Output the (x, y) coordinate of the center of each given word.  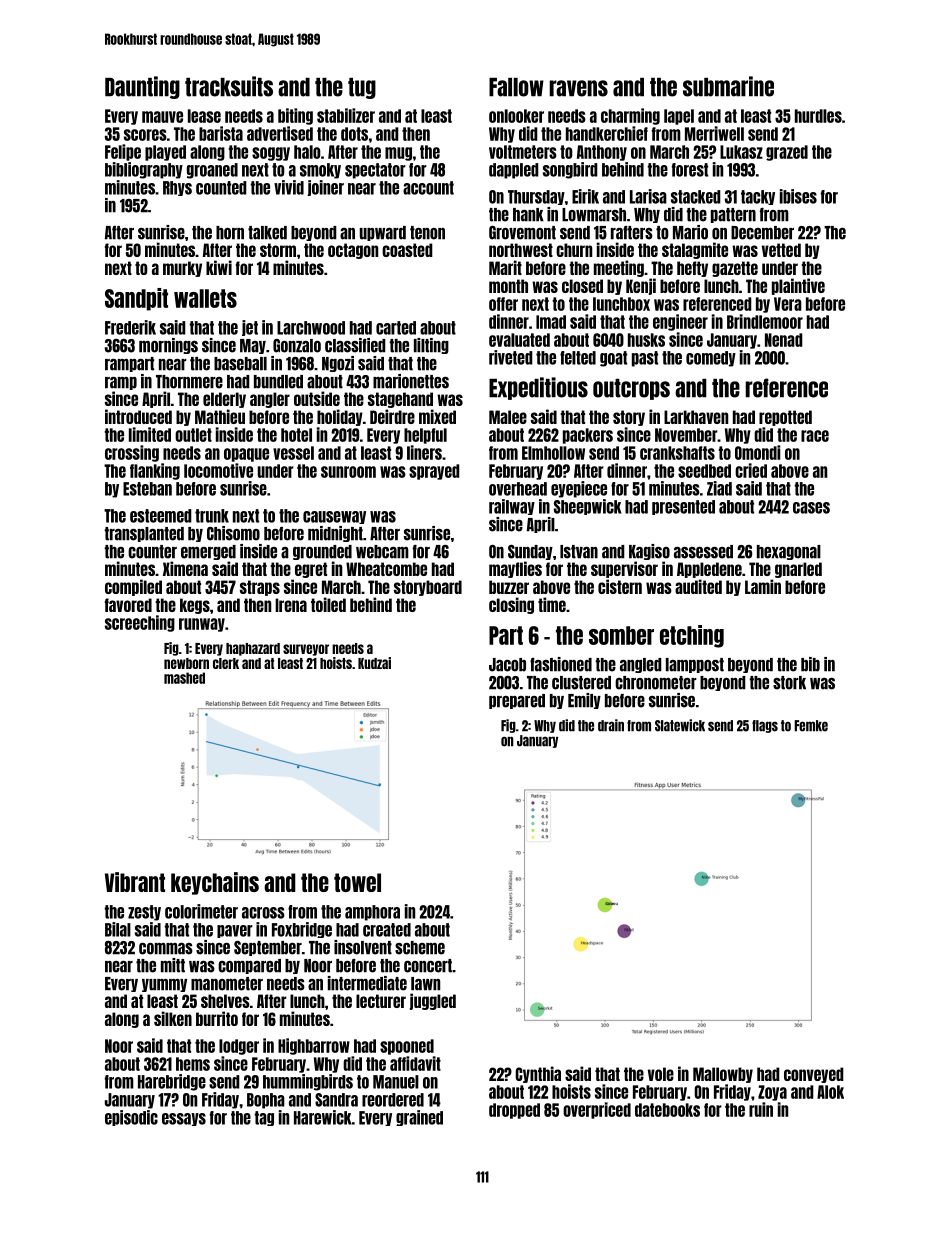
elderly (224, 400)
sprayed (434, 472)
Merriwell (714, 133)
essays (184, 1119)
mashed (184, 678)
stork (789, 683)
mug (398, 154)
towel (357, 882)
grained (419, 1118)
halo (307, 152)
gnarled (798, 570)
